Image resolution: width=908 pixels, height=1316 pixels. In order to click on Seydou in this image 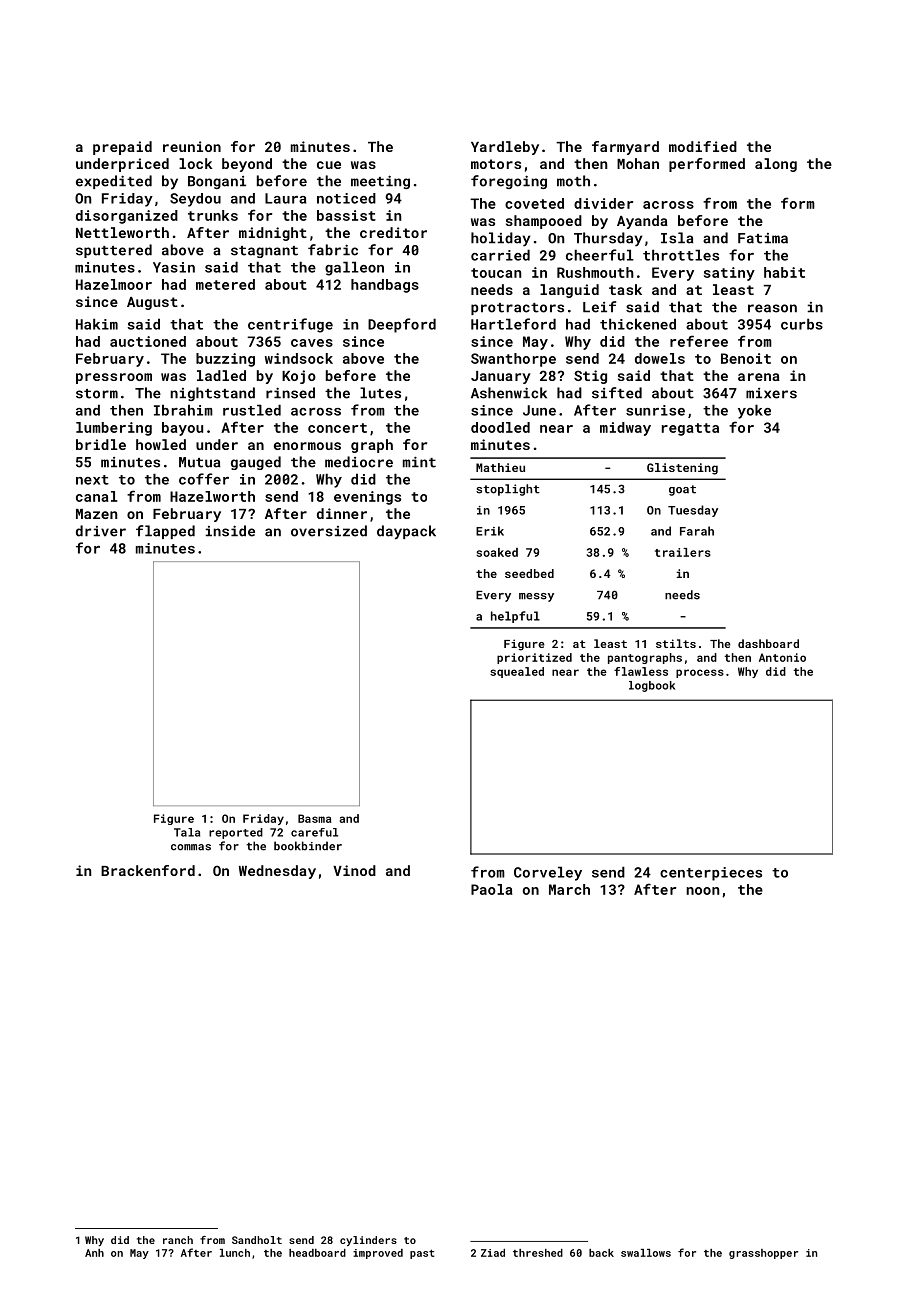, I will do `click(195, 200)`.
